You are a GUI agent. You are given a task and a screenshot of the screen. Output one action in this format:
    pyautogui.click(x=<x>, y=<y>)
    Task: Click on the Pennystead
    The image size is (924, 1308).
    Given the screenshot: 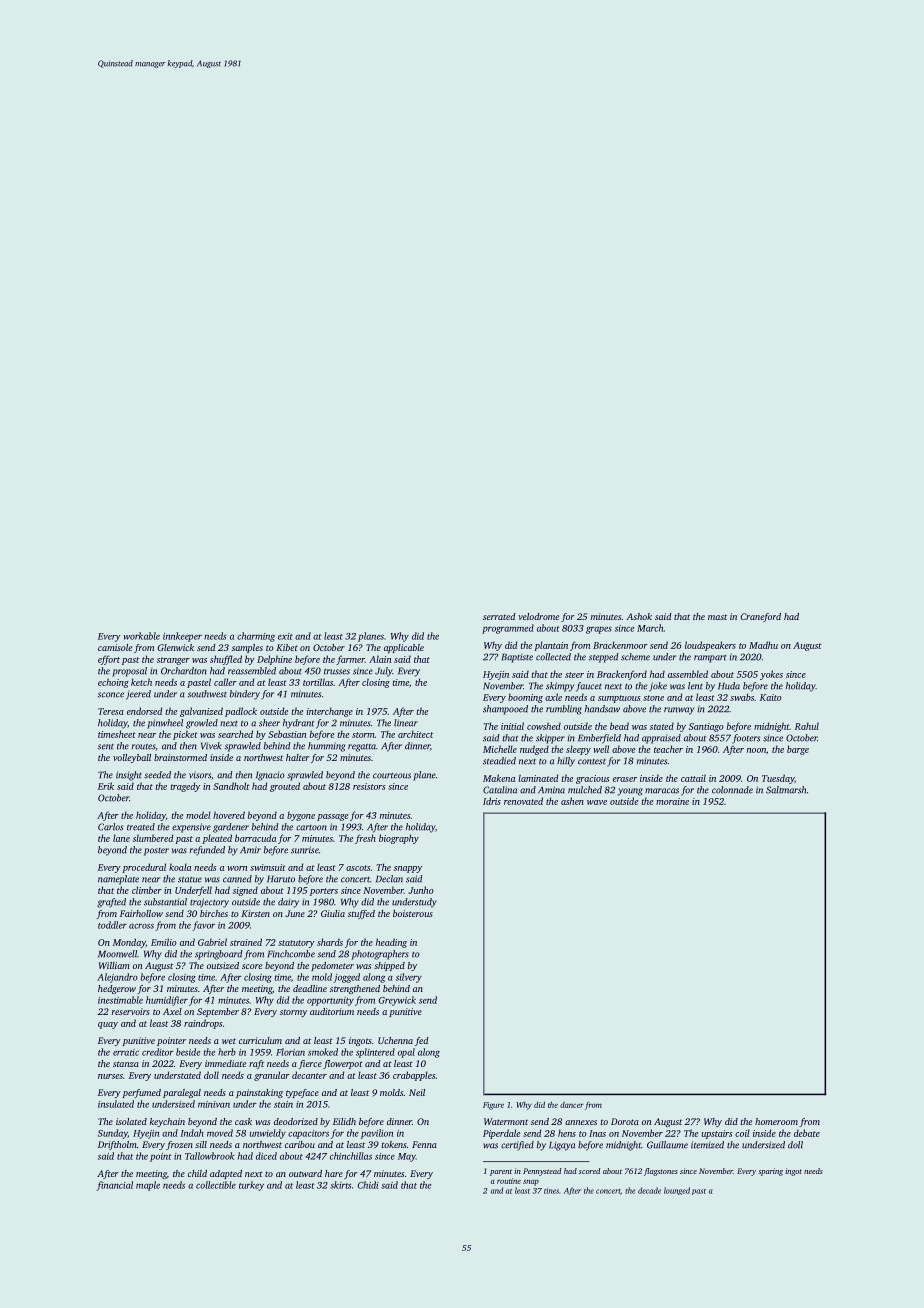 What is the action you would take?
    pyautogui.click(x=542, y=1172)
